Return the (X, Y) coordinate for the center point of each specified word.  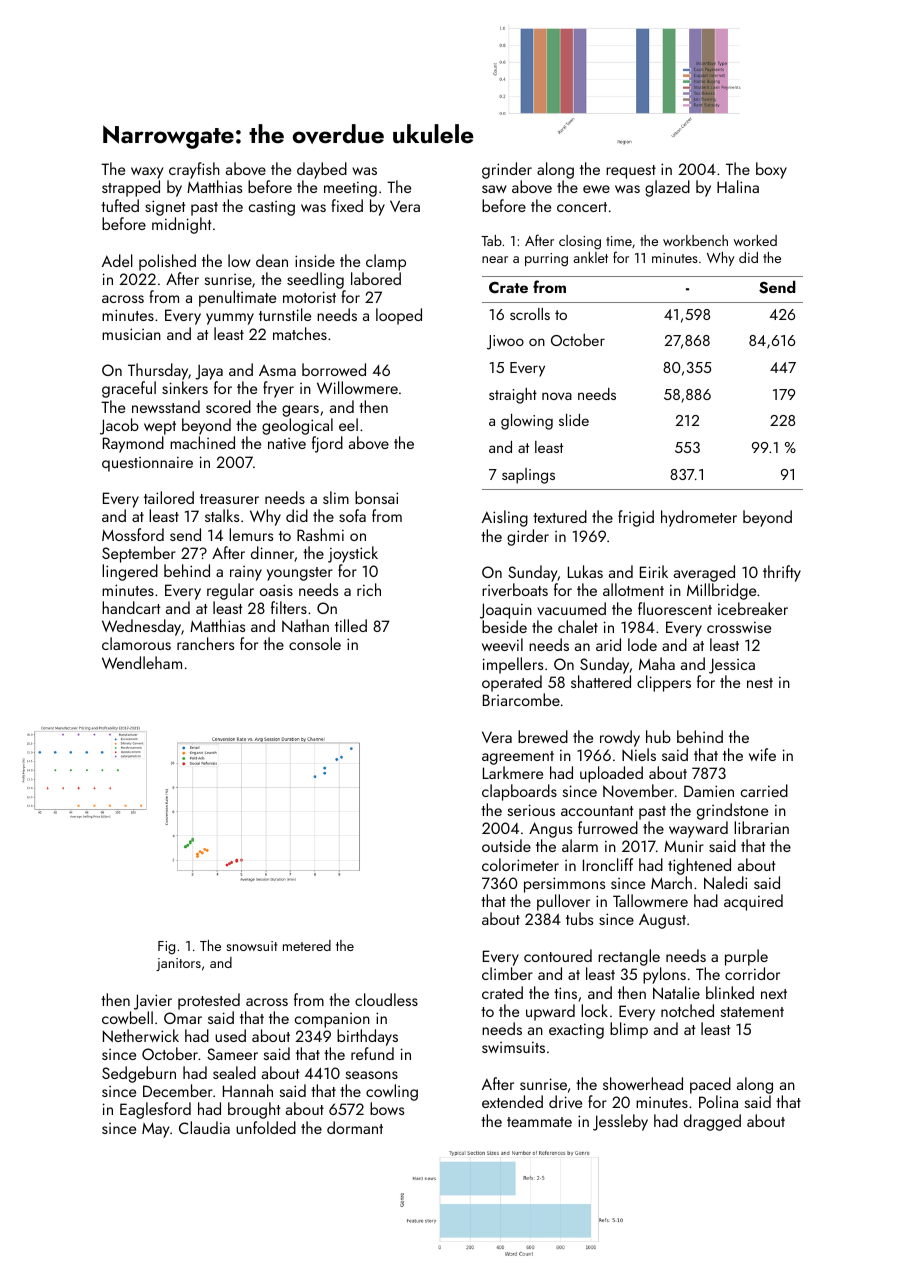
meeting (350, 189)
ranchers (205, 643)
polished (167, 262)
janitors (178, 964)
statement (752, 1012)
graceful (129, 389)
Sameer (232, 1054)
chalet (578, 626)
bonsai (376, 497)
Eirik (654, 571)
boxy (771, 170)
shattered (601, 681)
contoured (558, 955)
